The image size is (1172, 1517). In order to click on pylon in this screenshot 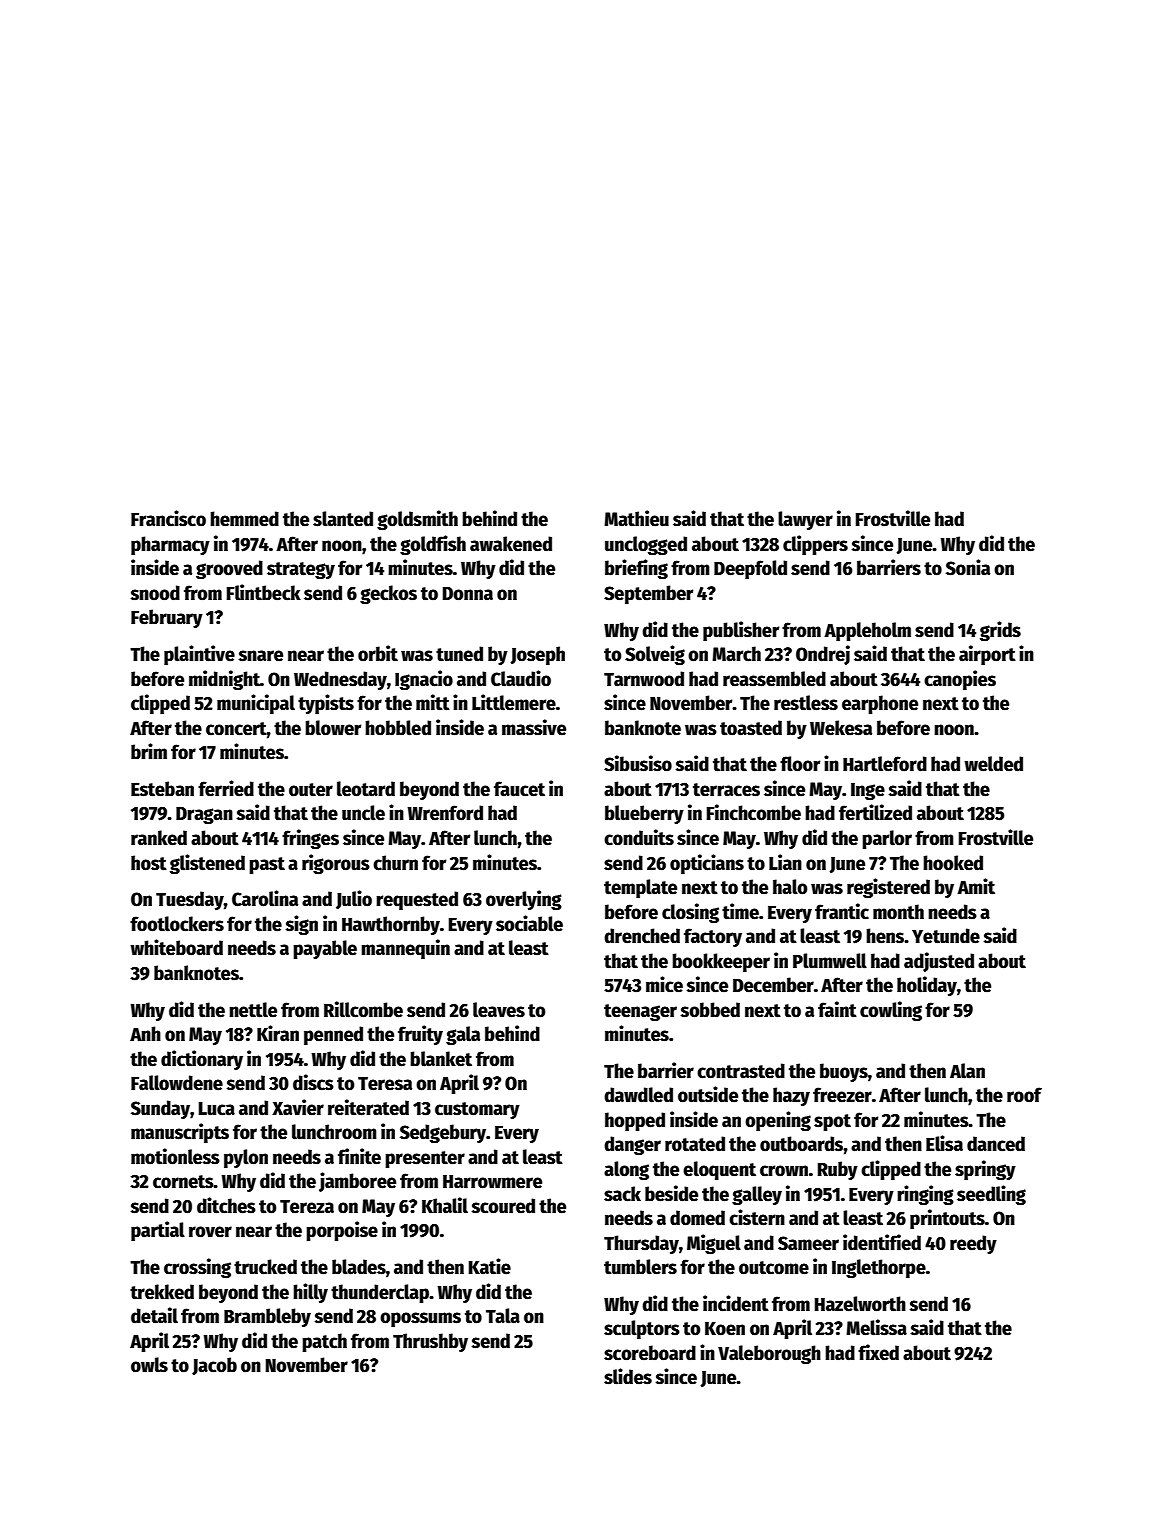, I will do `click(246, 1158)`.
